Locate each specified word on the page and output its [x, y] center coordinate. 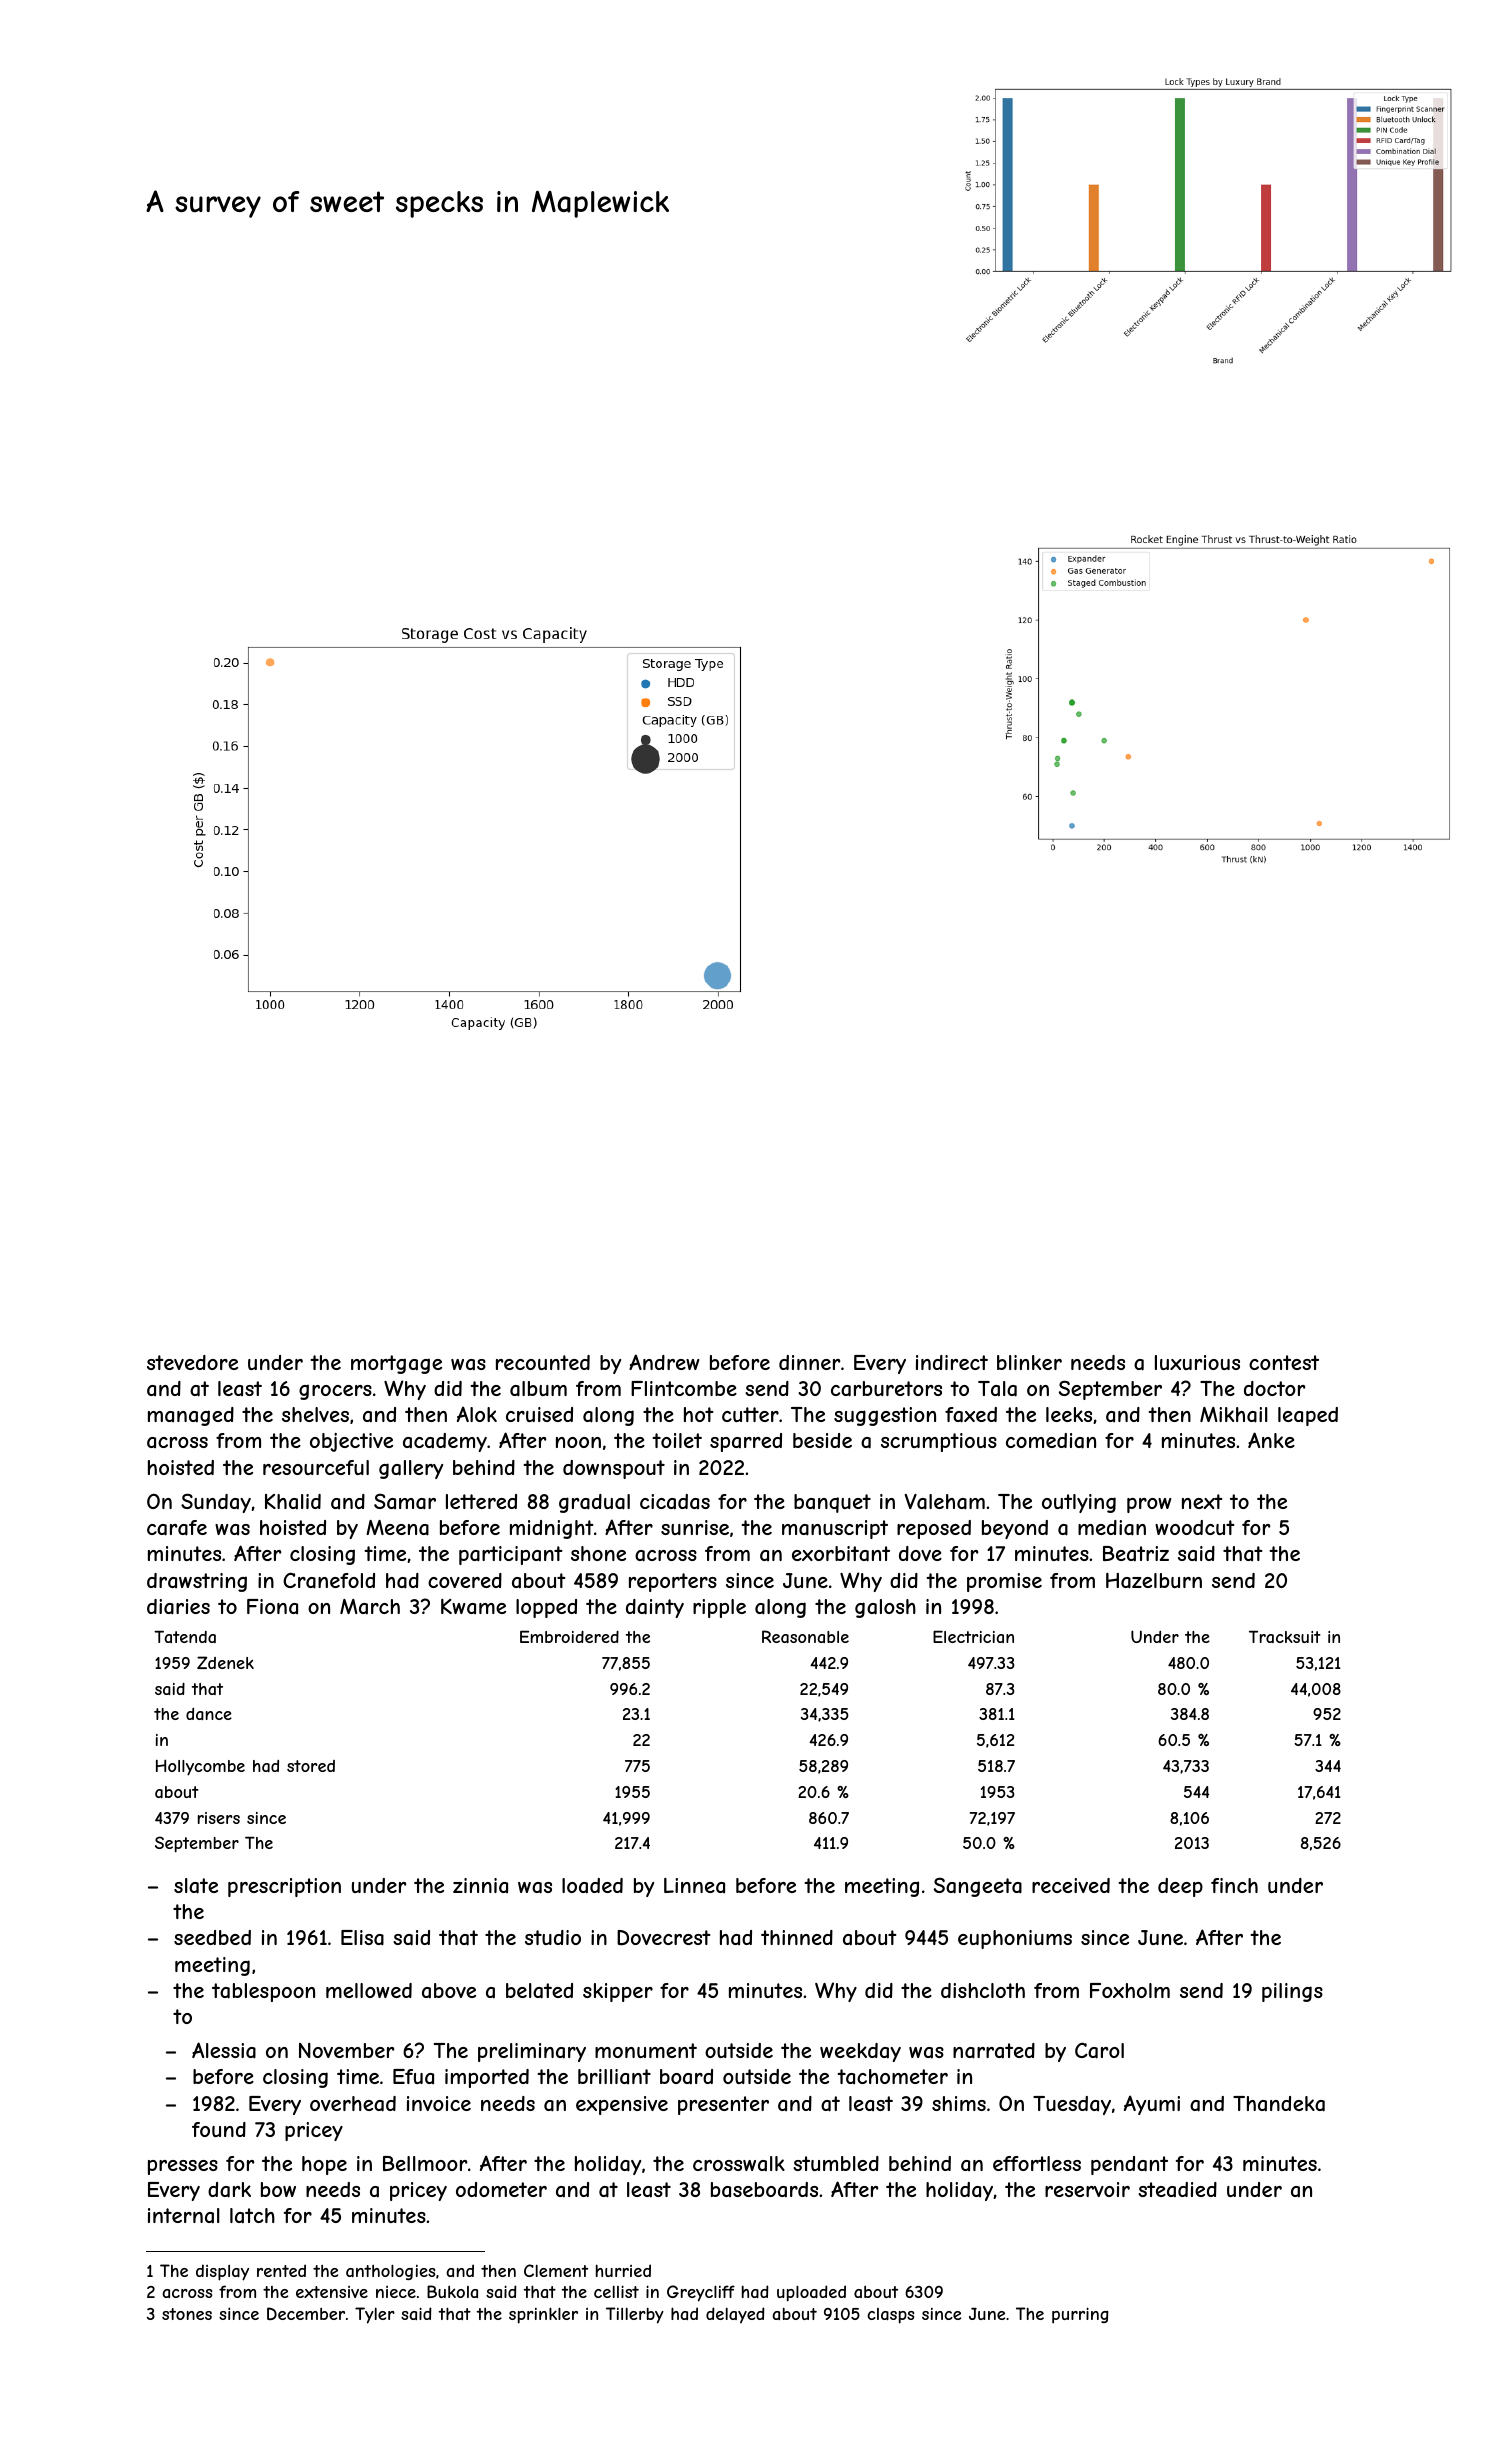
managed [191, 1416]
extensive [332, 2292]
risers [219, 1818]
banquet [832, 1503]
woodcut [1195, 1527]
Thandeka [1279, 2104]
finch [1234, 1885]
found [219, 2129]
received [1071, 1885]
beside [822, 1440]
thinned [797, 1937]
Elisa [362, 1938]
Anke [1271, 1440]
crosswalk [739, 2164]
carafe [177, 1528]
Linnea [694, 1885]
